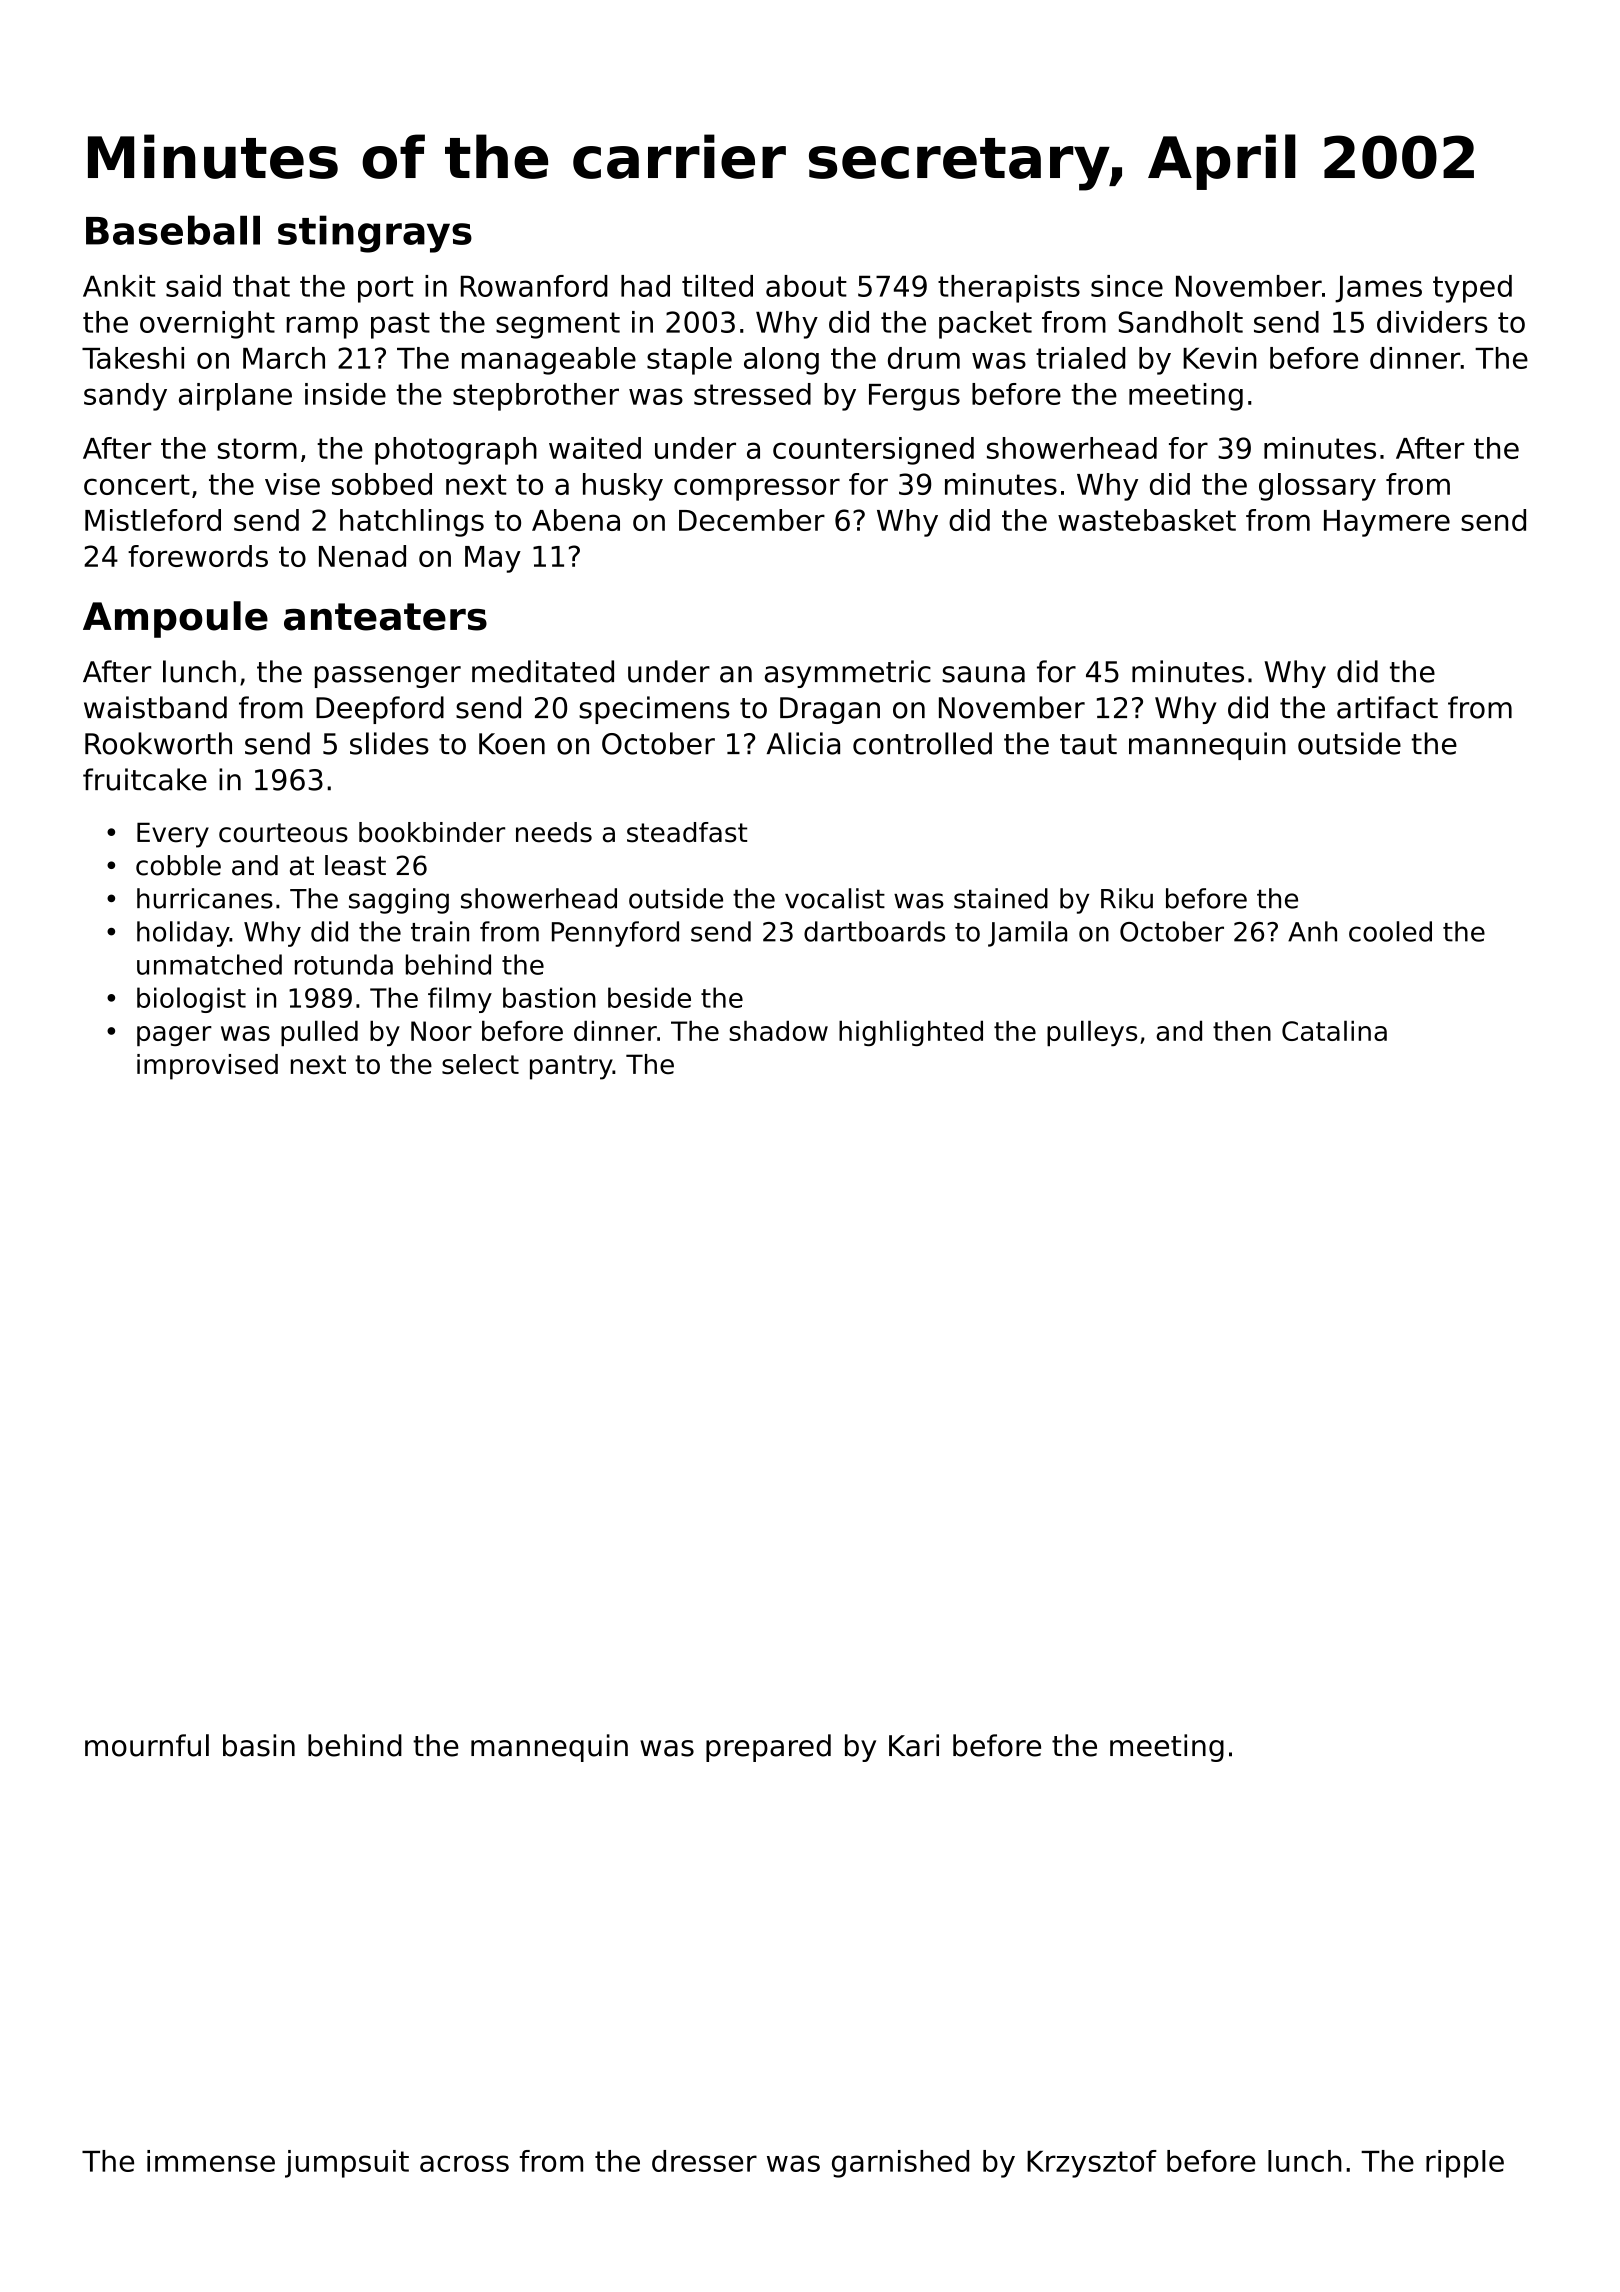  I want to click on Dragan, so click(830, 710).
